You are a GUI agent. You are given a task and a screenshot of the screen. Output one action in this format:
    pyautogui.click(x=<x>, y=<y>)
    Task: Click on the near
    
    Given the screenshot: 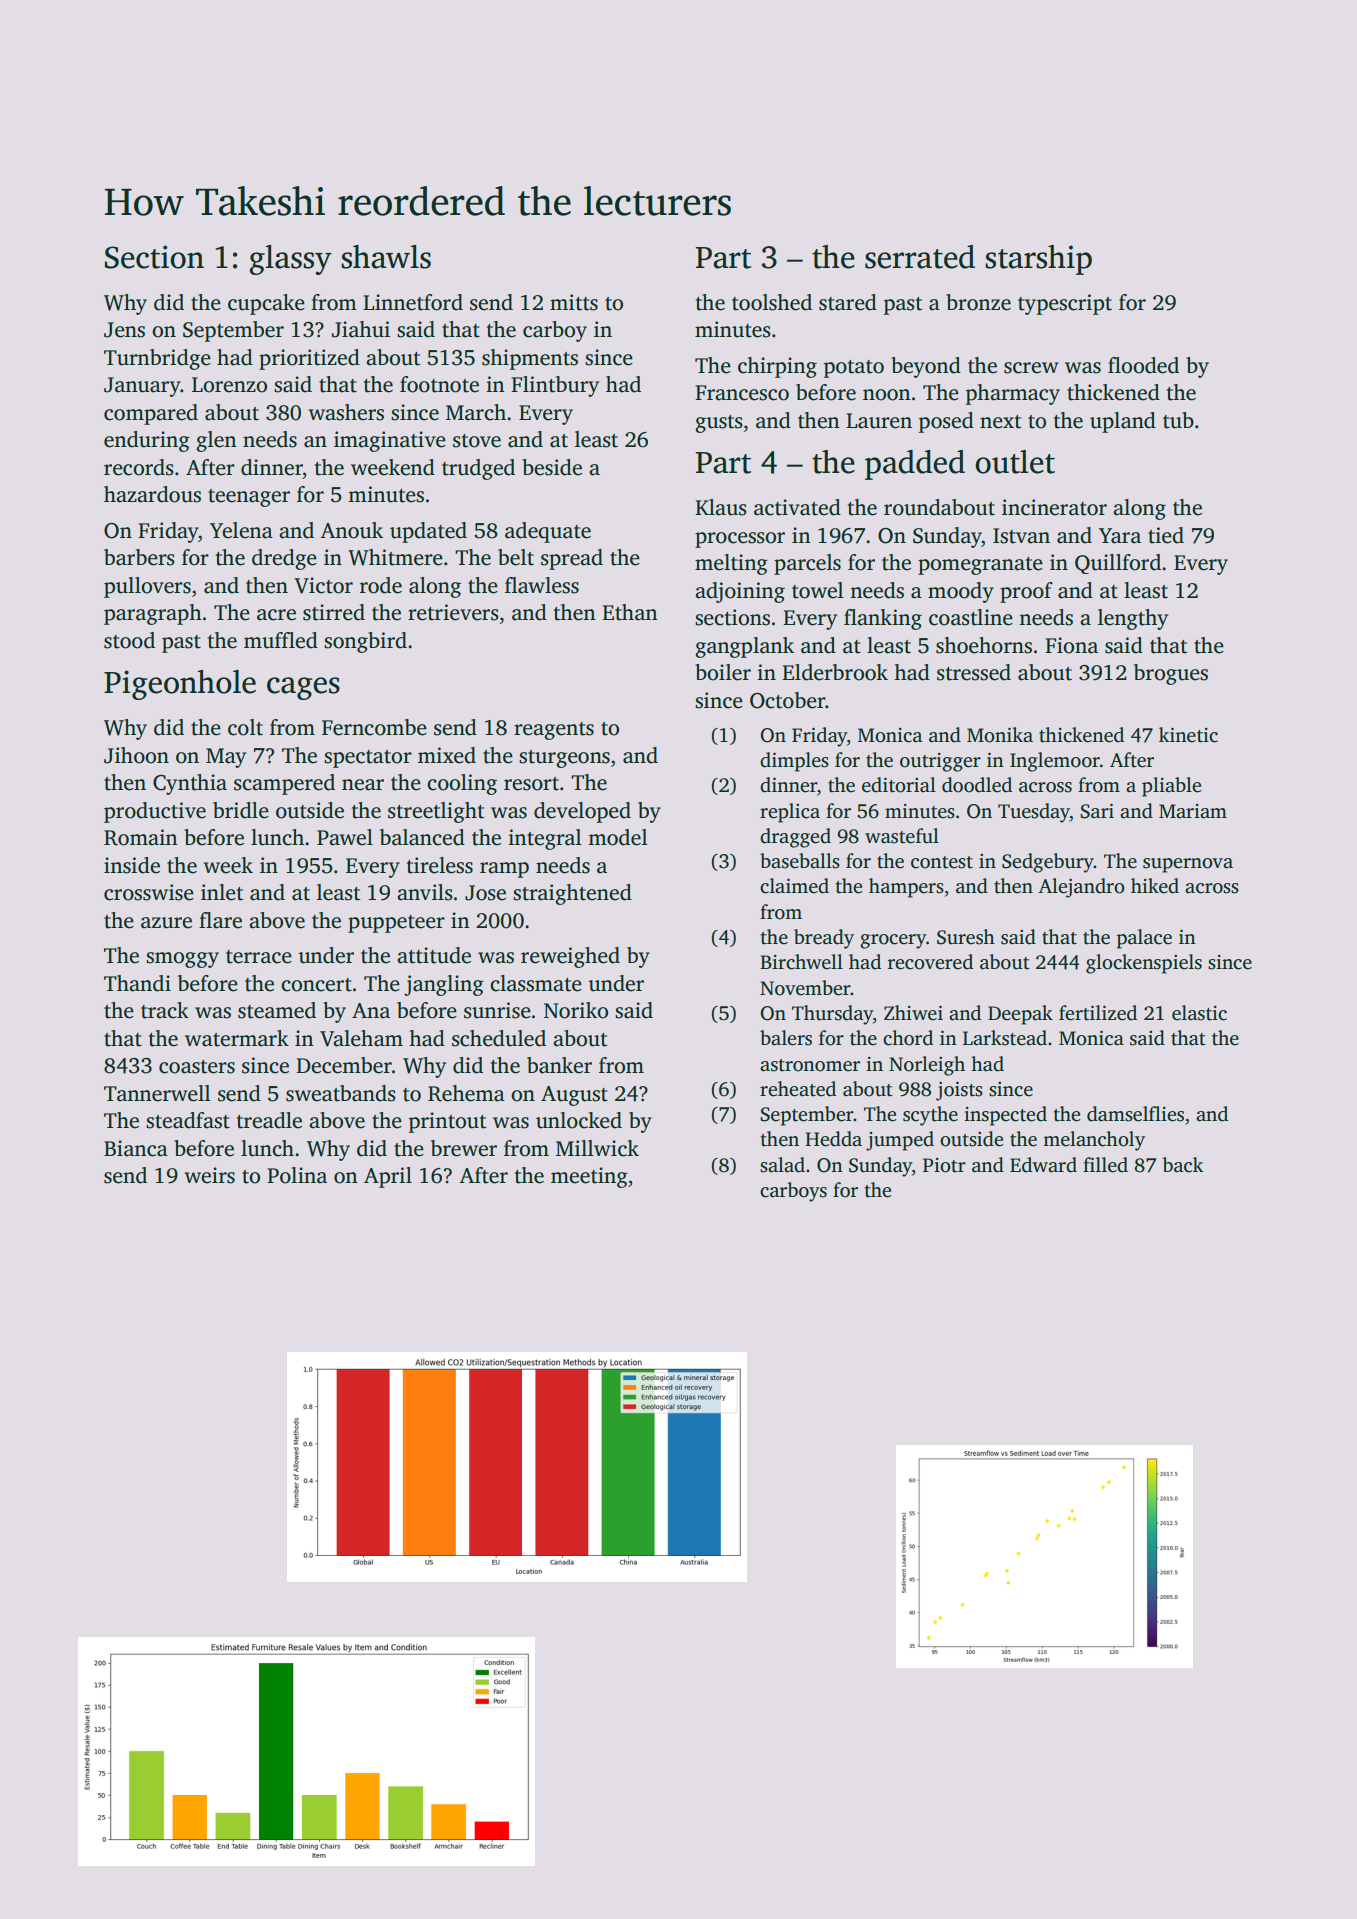 What is the action you would take?
    pyautogui.click(x=363, y=785)
